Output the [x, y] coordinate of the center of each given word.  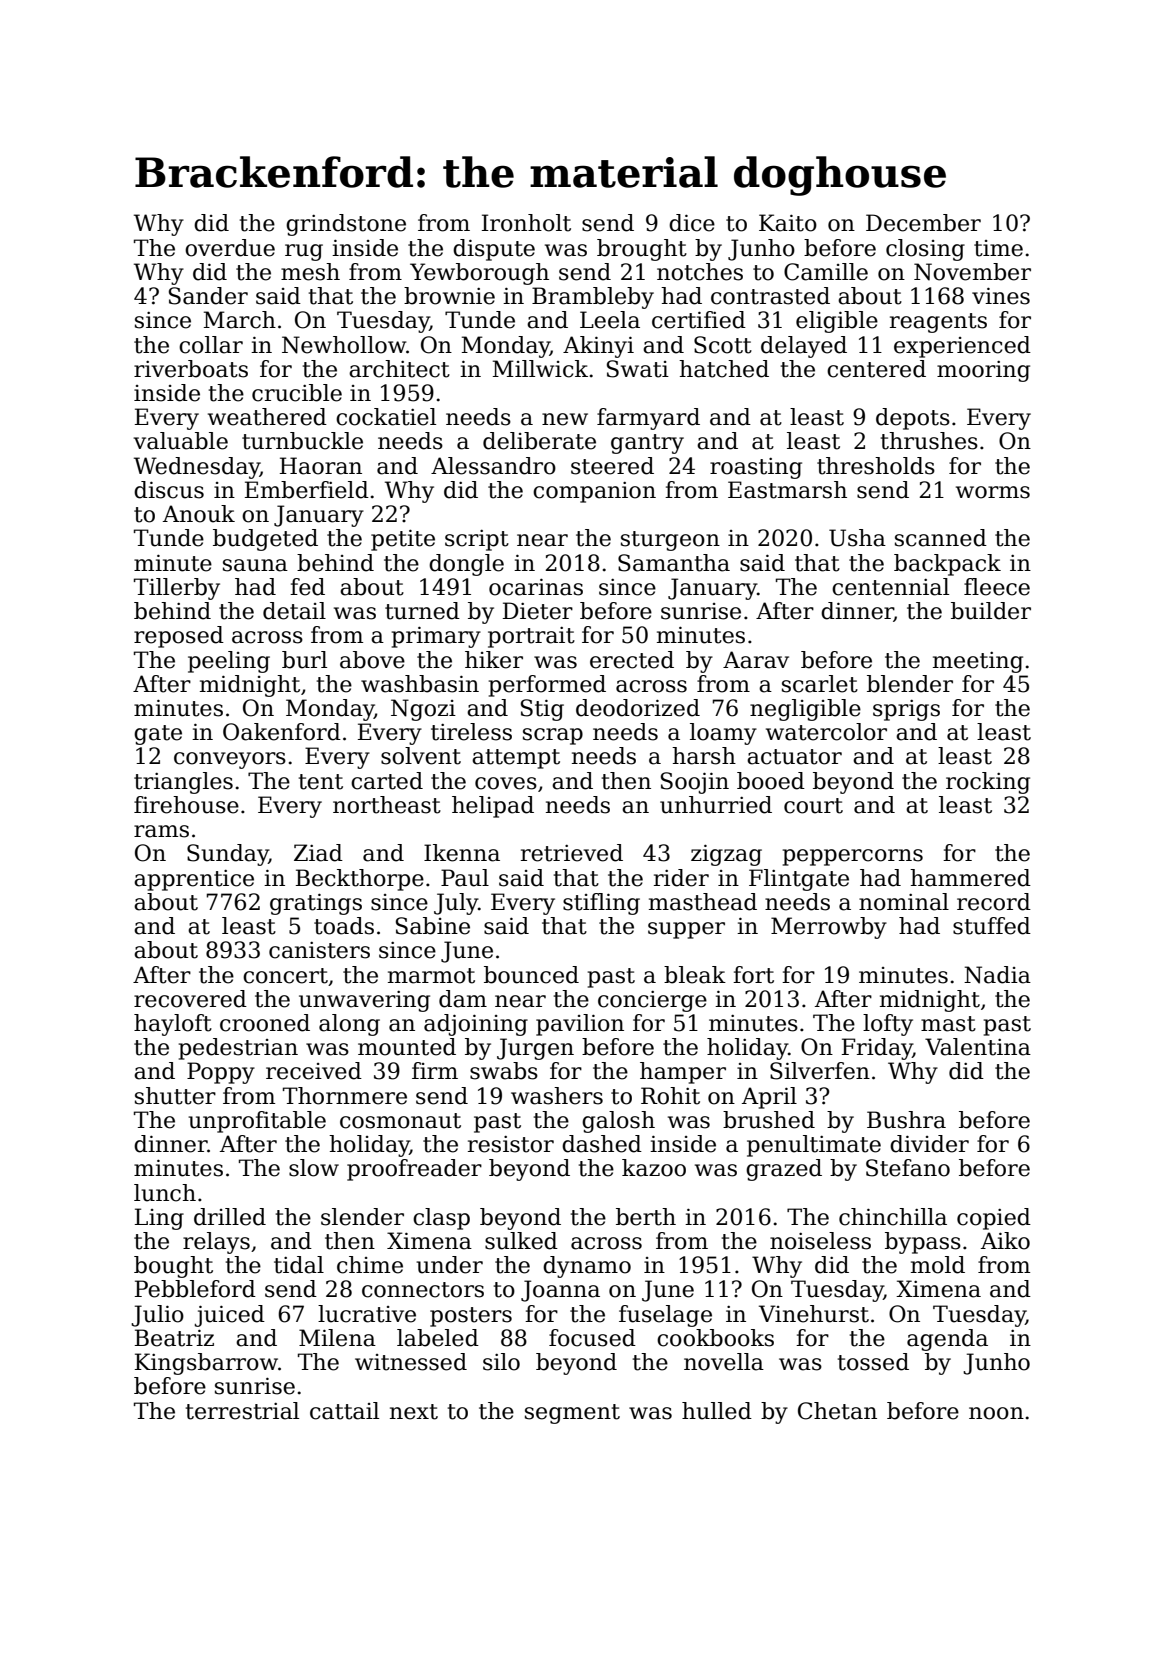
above [372, 660]
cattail [344, 1411]
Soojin [695, 783]
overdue [230, 248]
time [998, 248]
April [769, 1098]
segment [572, 1414]
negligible [805, 710]
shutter [175, 1096]
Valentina [978, 1047]
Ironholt [526, 223]
